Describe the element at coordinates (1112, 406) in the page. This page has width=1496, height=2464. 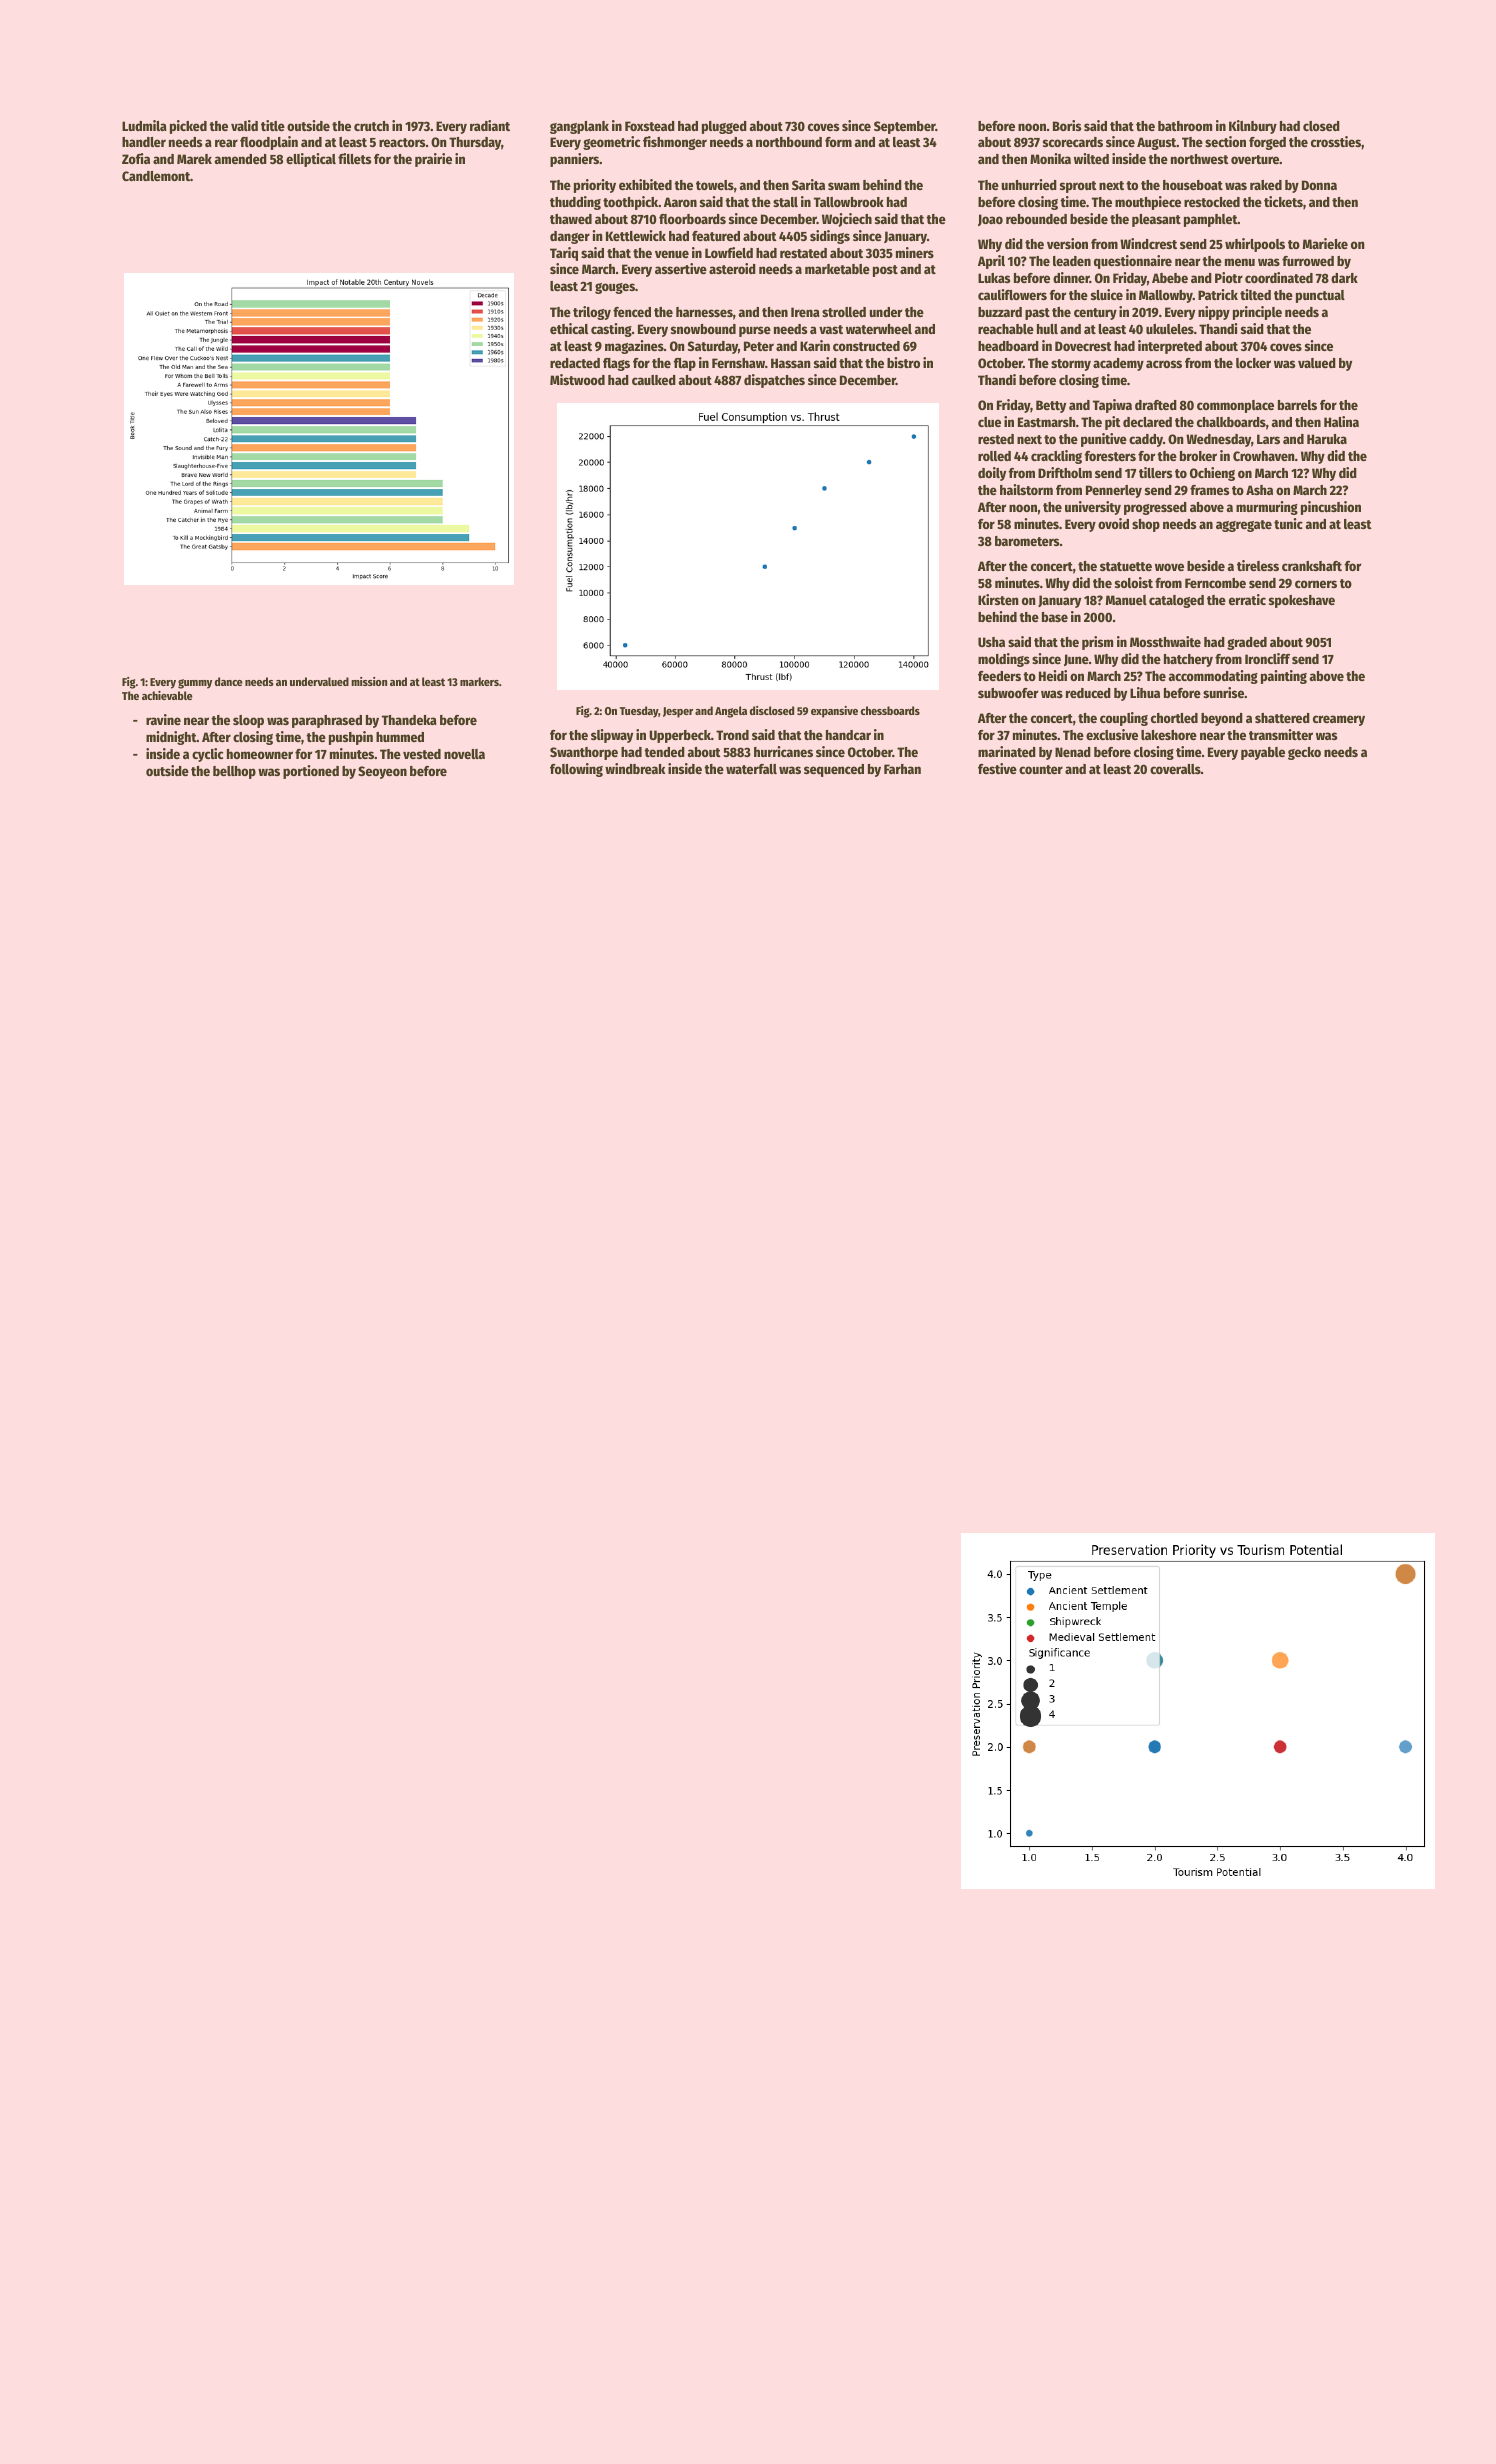
I see `Tapiwa` at that location.
